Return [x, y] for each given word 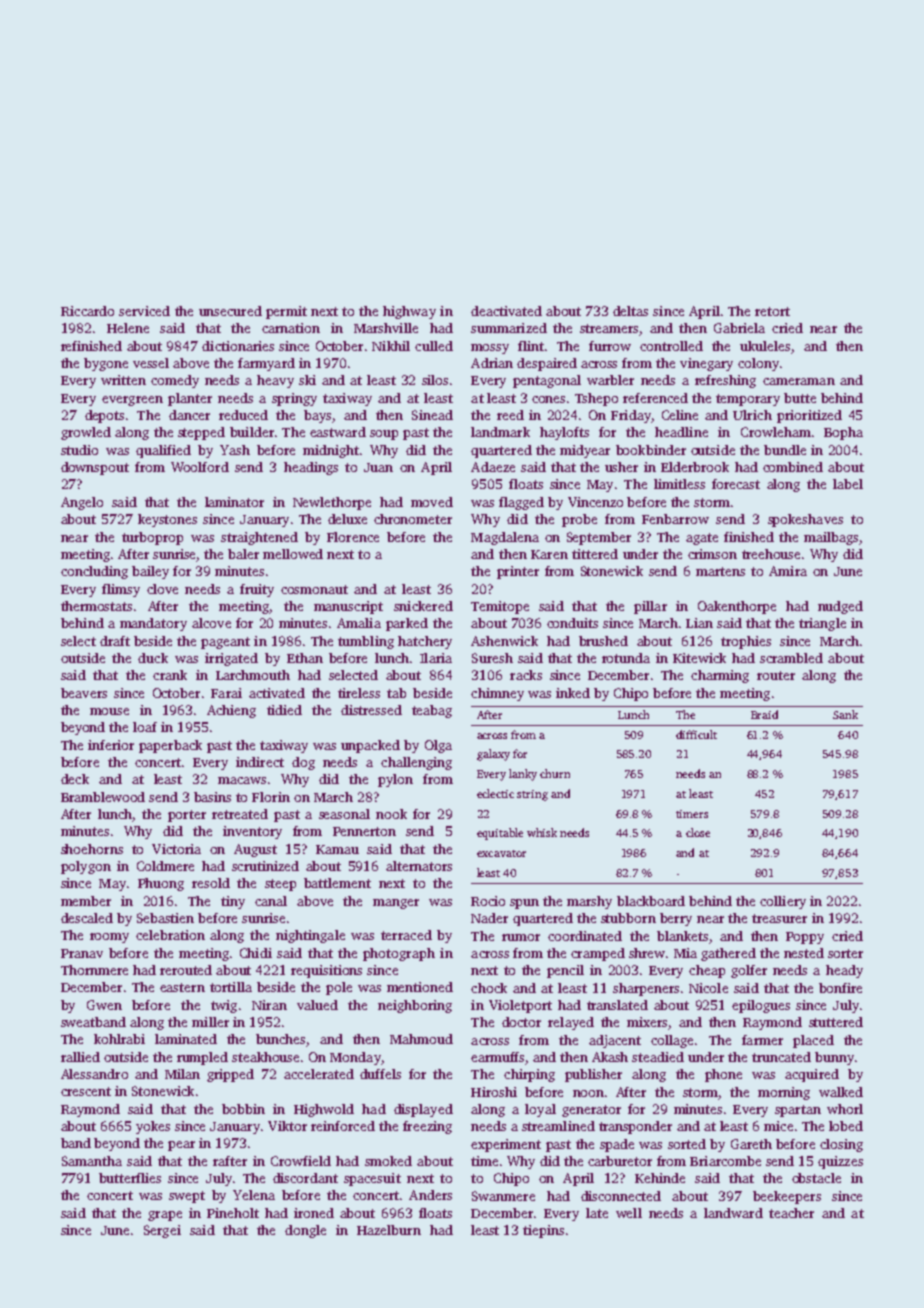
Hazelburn [389, 1230]
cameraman [799, 381]
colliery [783, 902]
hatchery [425, 642]
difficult [696, 734]
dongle [305, 1231]
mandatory [153, 624]
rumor [521, 937]
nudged [840, 607]
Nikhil [391, 346]
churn [555, 773]
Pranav [82, 953]
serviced [144, 311]
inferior [111, 745]
